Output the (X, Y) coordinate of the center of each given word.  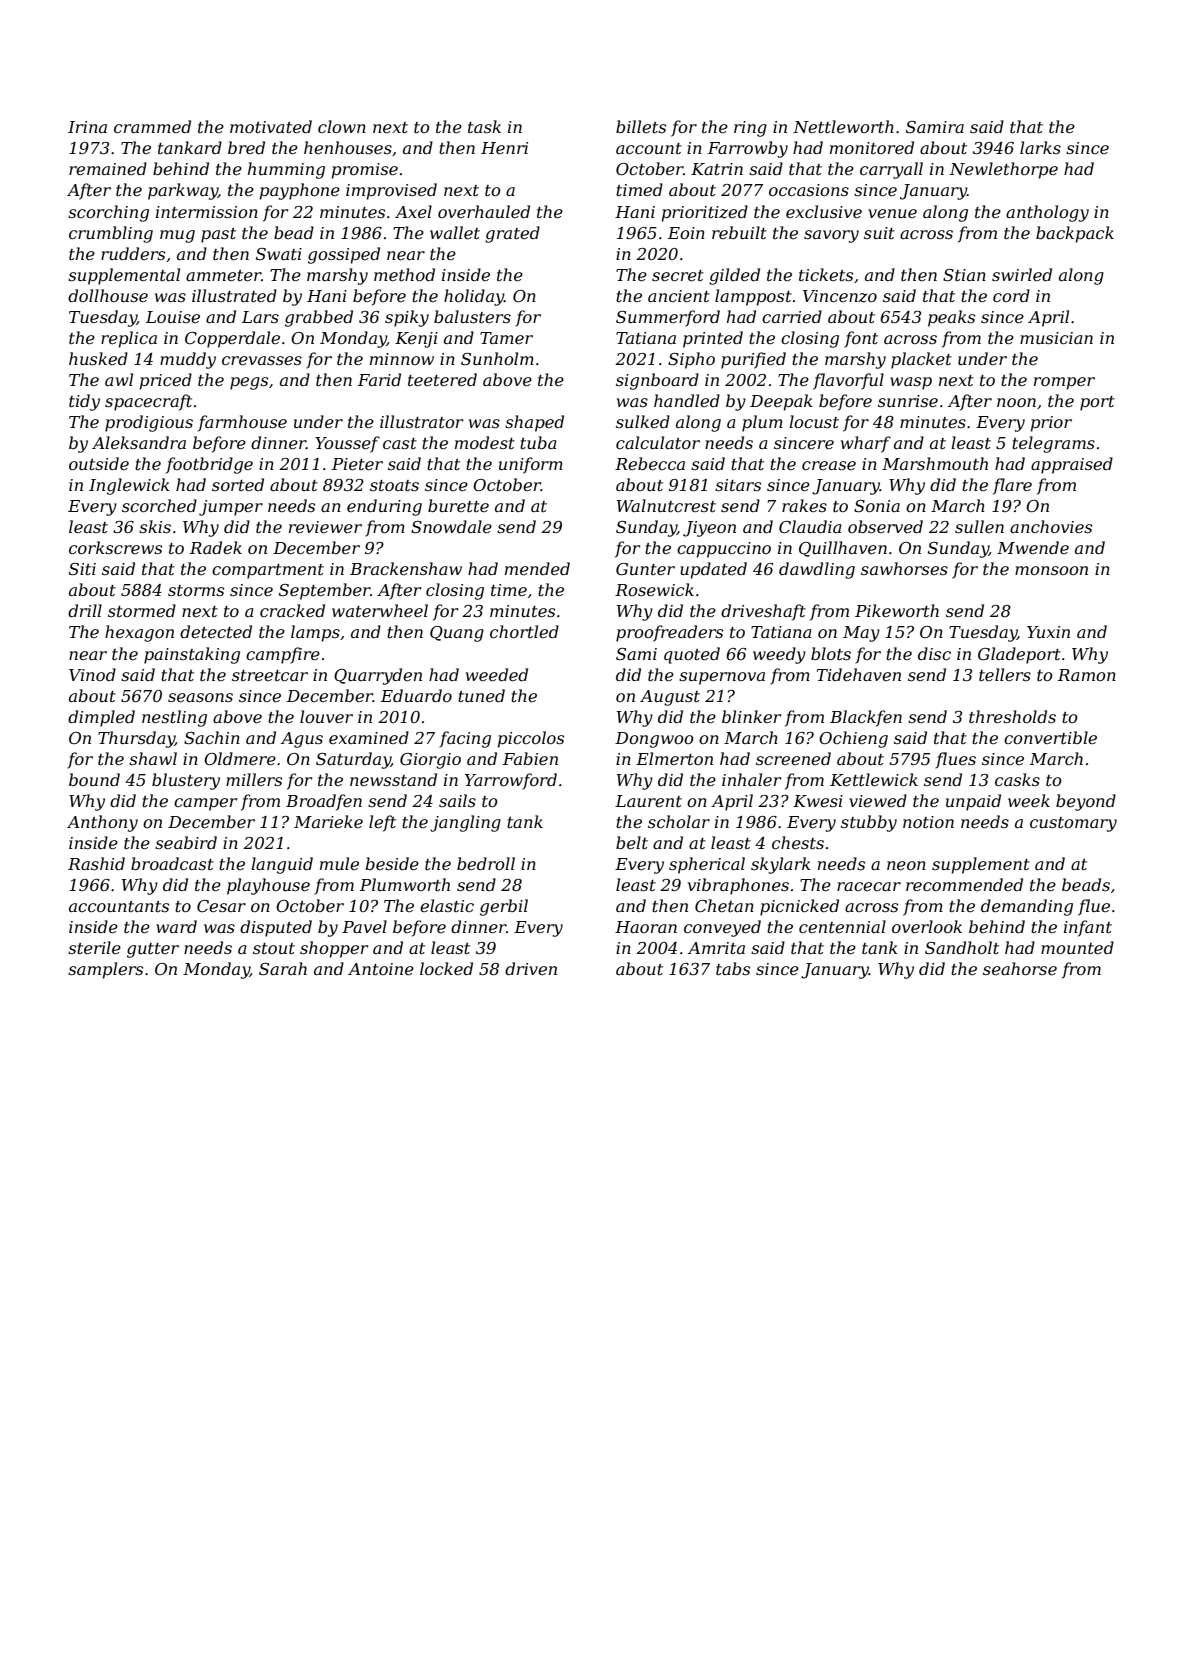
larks (1040, 147)
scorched (159, 505)
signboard (657, 381)
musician (1056, 338)
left (382, 823)
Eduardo (416, 695)
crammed (152, 126)
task (484, 126)
